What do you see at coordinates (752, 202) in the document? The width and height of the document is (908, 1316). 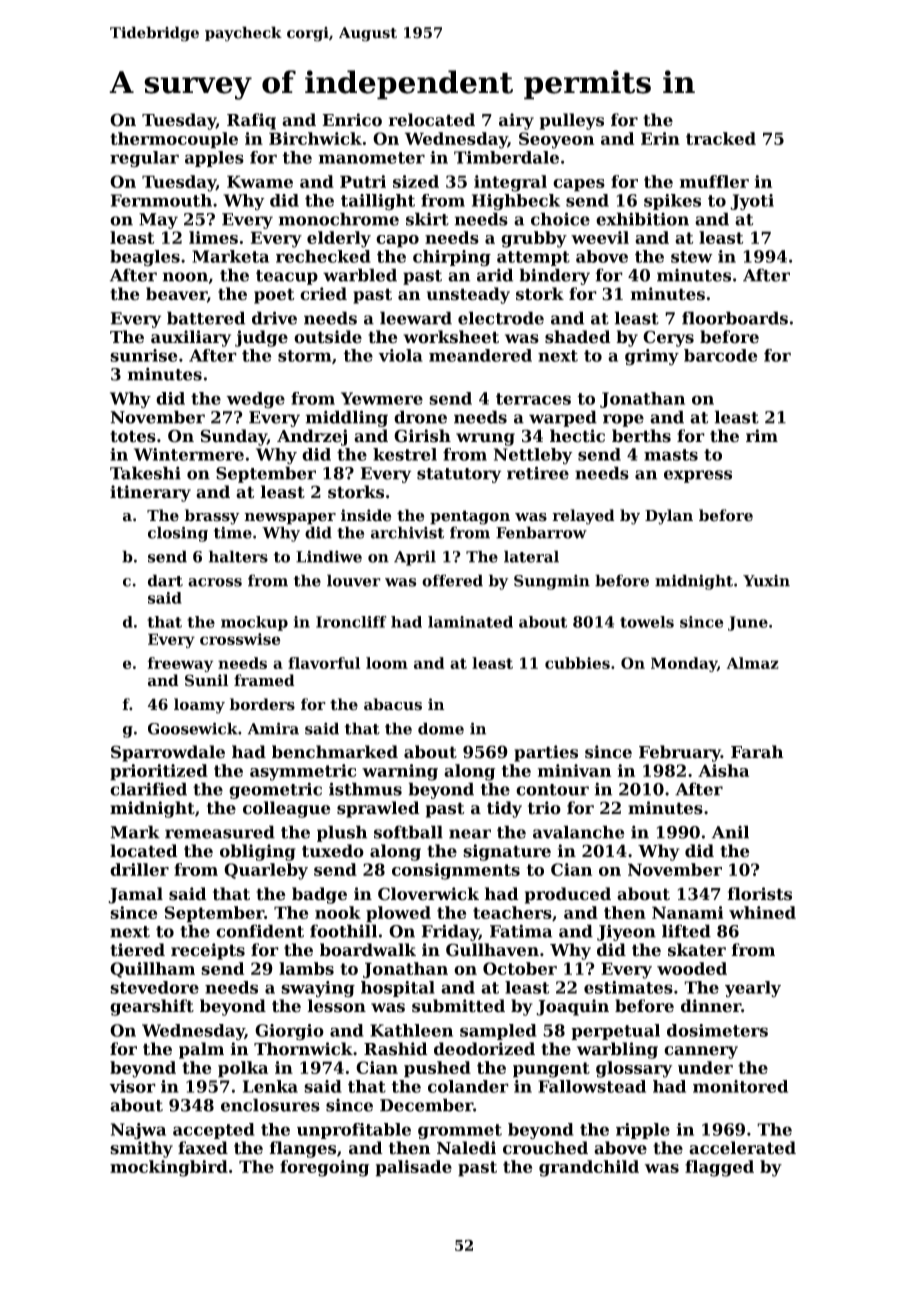 I see `Jyoti` at bounding box center [752, 202].
